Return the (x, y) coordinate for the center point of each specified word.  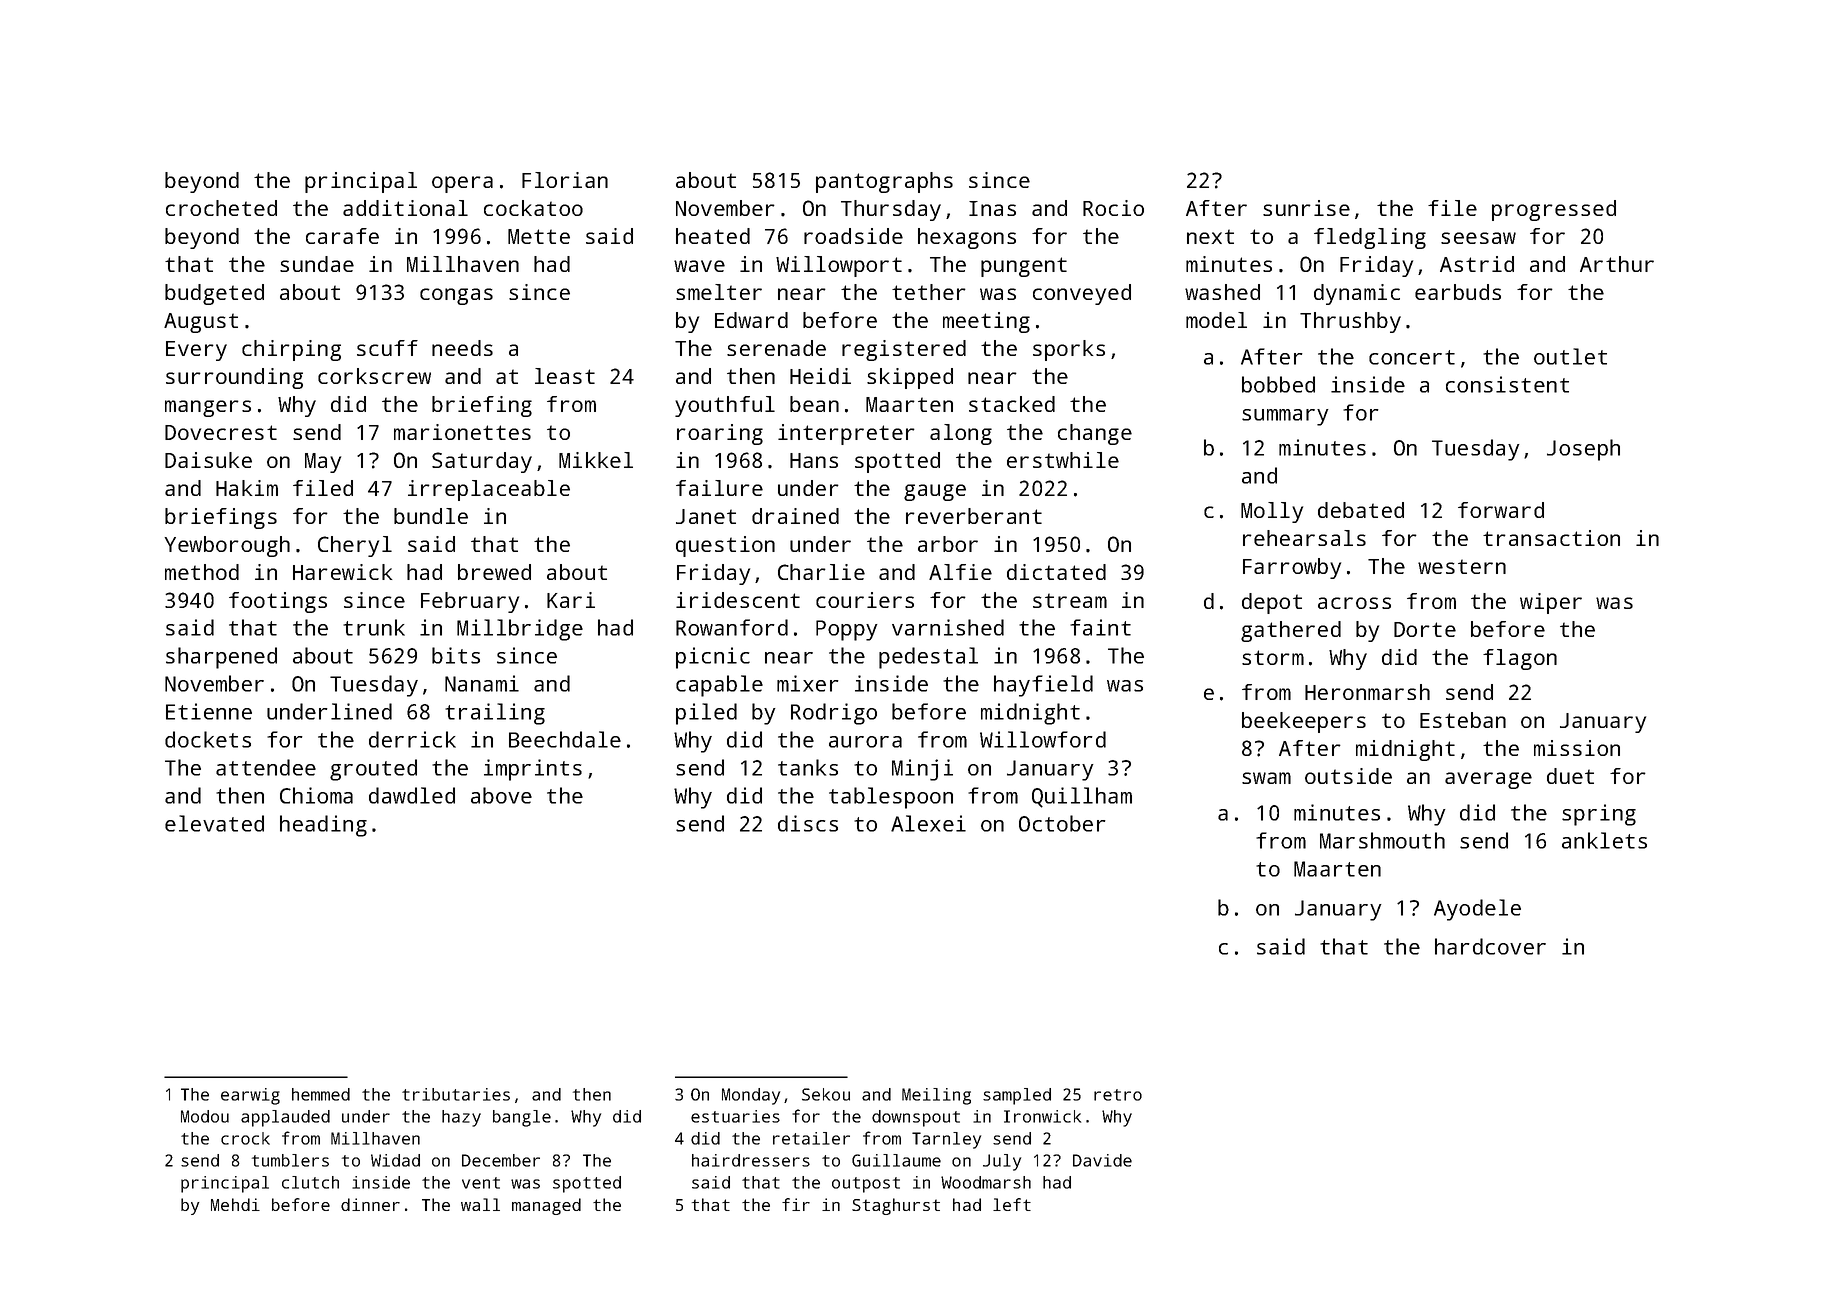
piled (706, 714)
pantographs (884, 182)
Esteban (1463, 720)
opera (462, 184)
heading (323, 826)
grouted (373, 770)
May (323, 463)
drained (795, 516)
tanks (808, 767)
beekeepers (1304, 722)
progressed (1554, 210)
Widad (395, 1160)
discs (808, 823)
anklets (1604, 840)
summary (1285, 417)
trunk (374, 627)
